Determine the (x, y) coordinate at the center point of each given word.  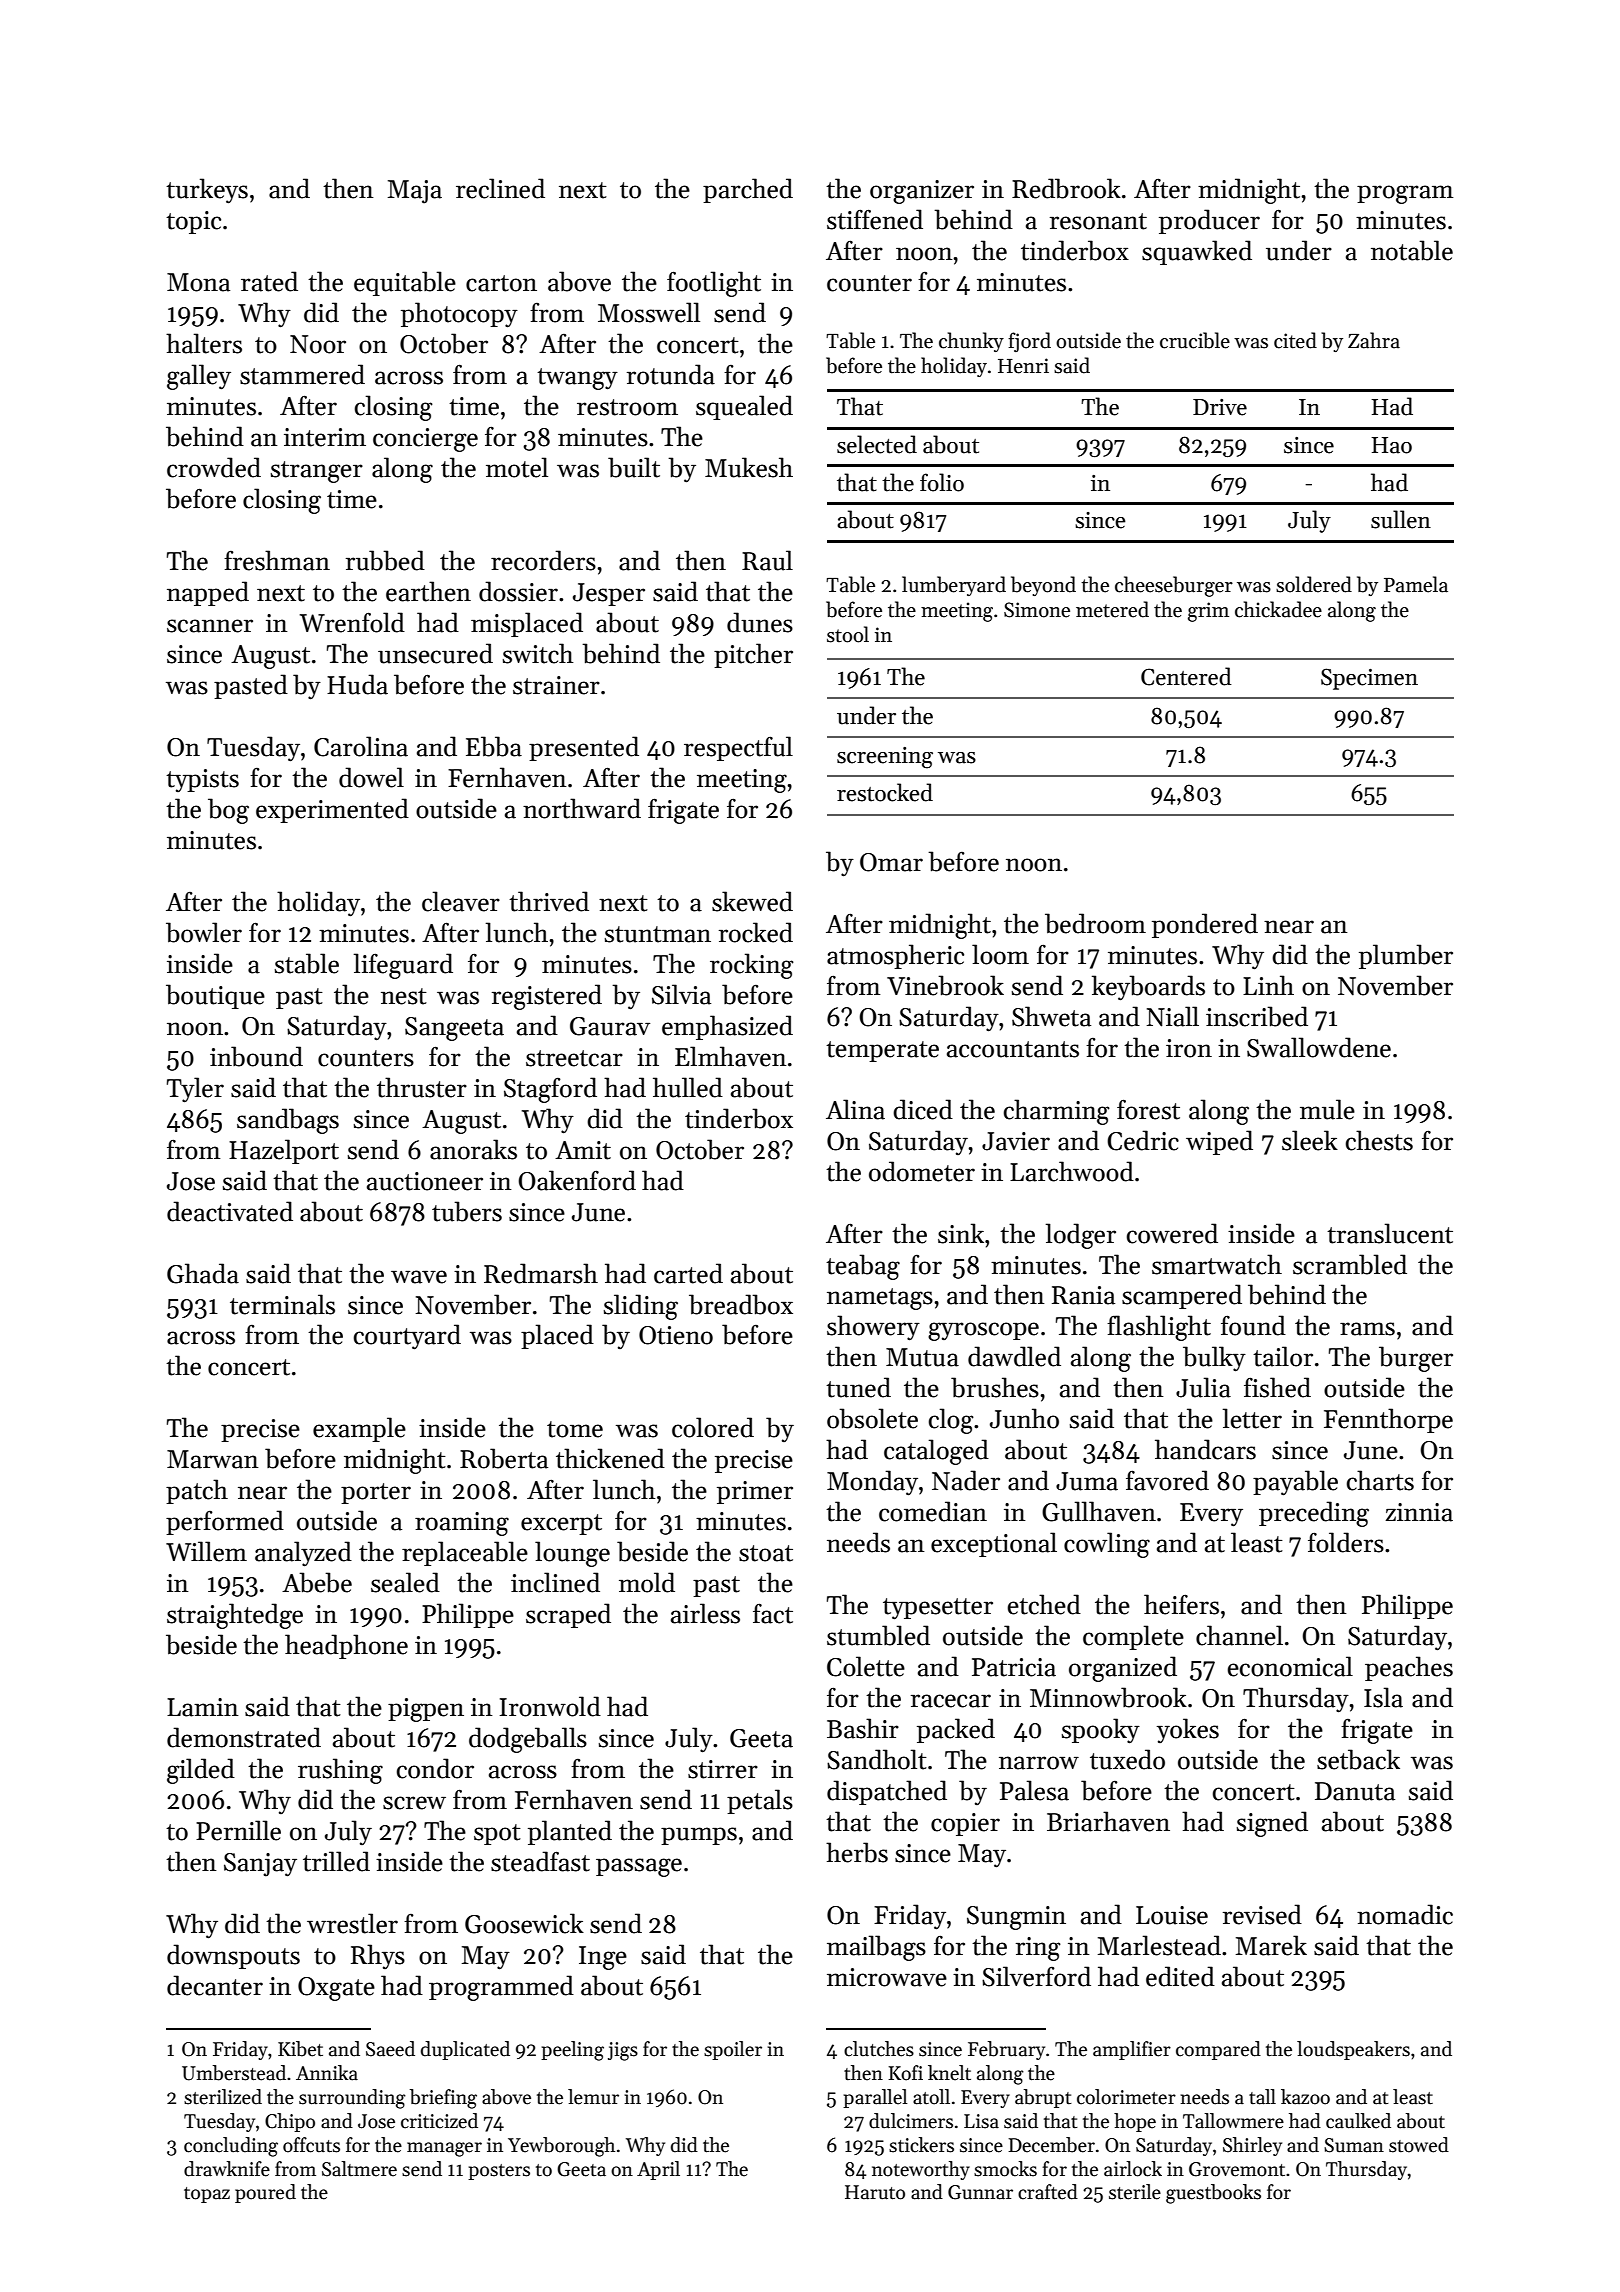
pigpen (426, 1710)
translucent (1390, 1233)
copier (965, 1824)
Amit (583, 1150)
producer (1209, 221)
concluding (231, 2147)
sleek (1310, 1140)
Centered (1186, 676)
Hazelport (284, 1151)
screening (885, 758)
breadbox (741, 1304)
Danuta (1355, 1791)
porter (376, 1493)
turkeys (207, 191)
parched (748, 190)
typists (202, 780)
